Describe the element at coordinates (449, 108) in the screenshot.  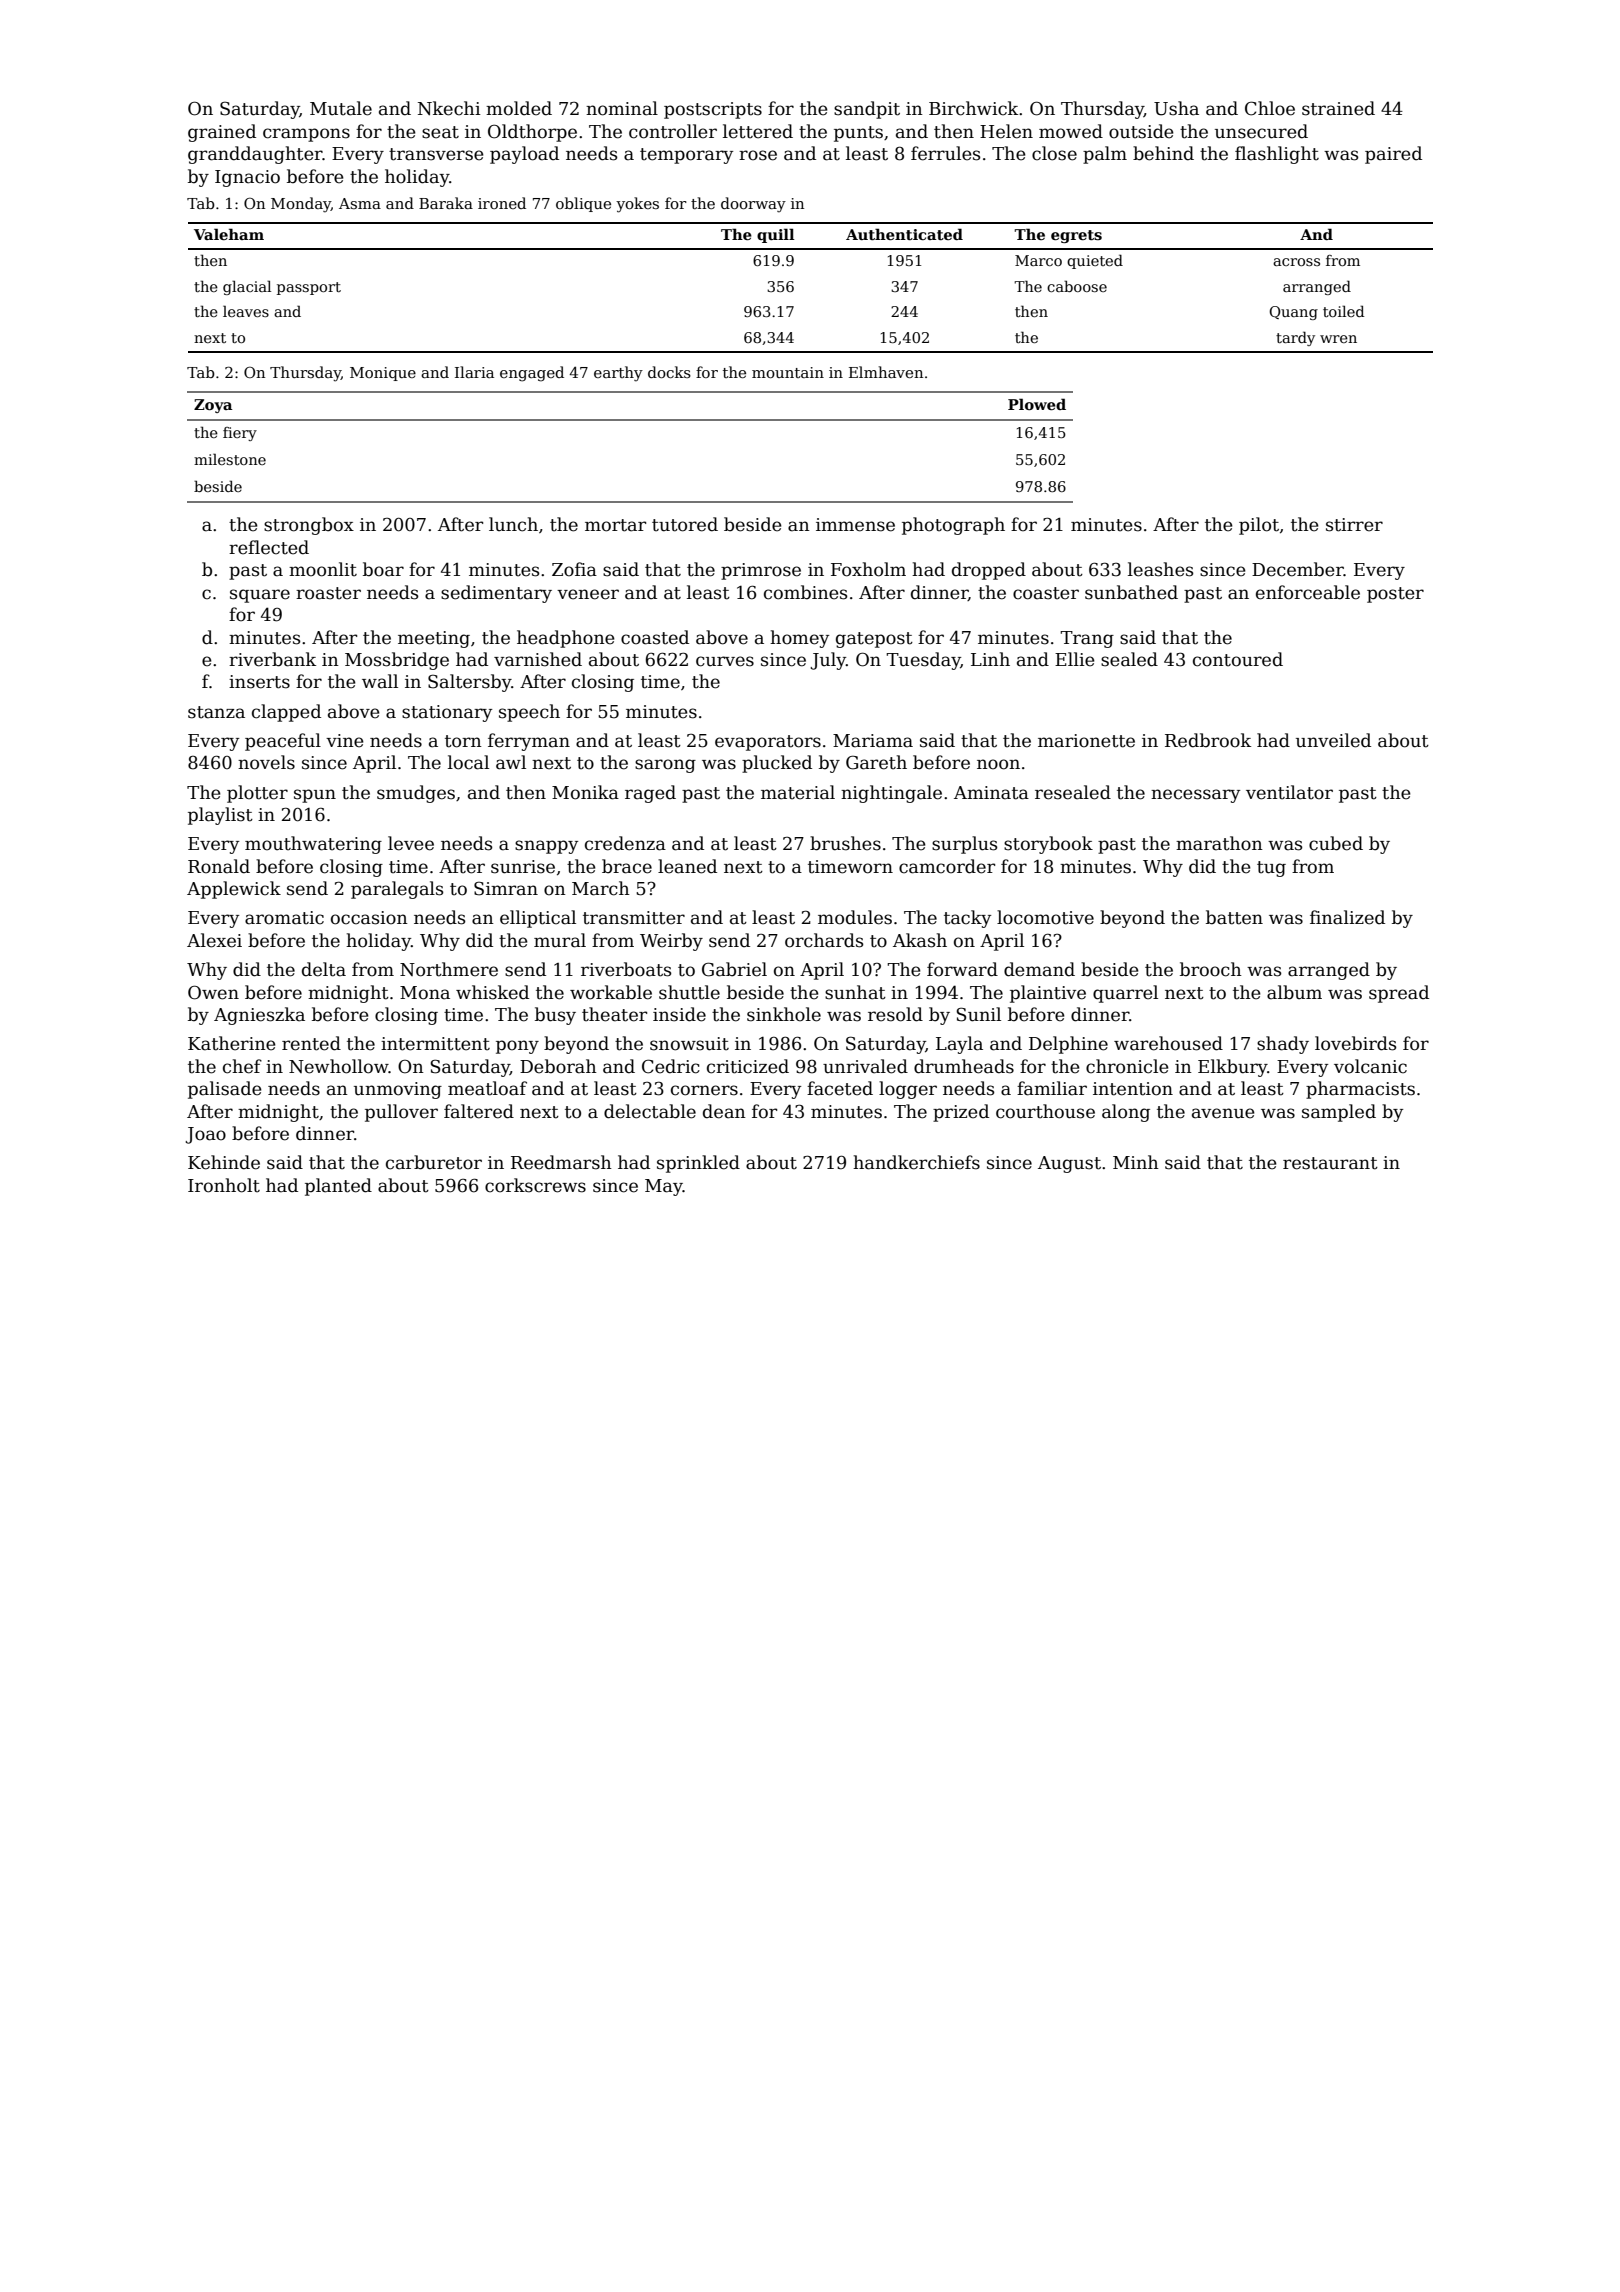
I see `Nkechi` at that location.
